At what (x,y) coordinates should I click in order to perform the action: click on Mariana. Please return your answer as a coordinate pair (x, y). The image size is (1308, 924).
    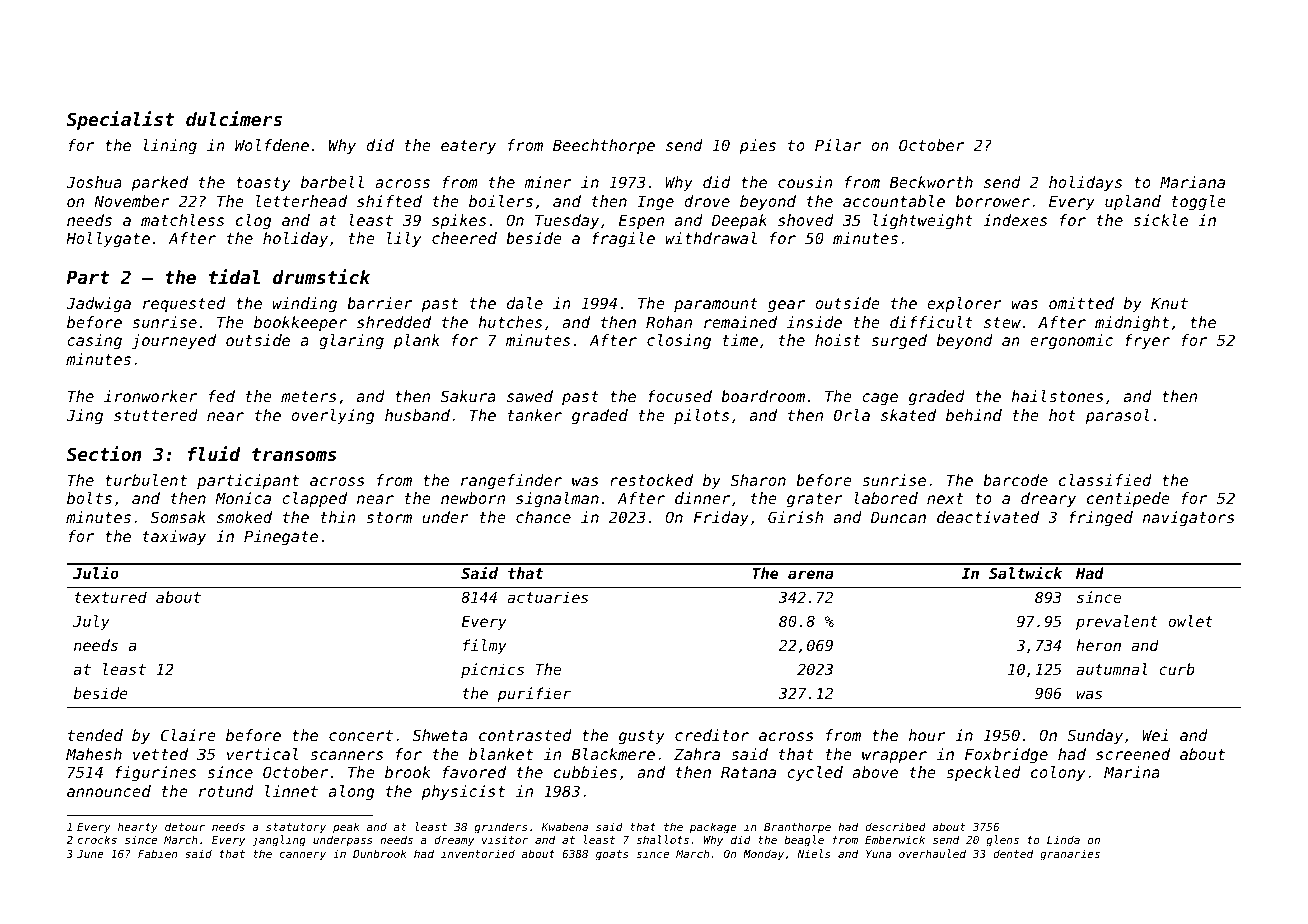
    Looking at the image, I should click on (1192, 182).
